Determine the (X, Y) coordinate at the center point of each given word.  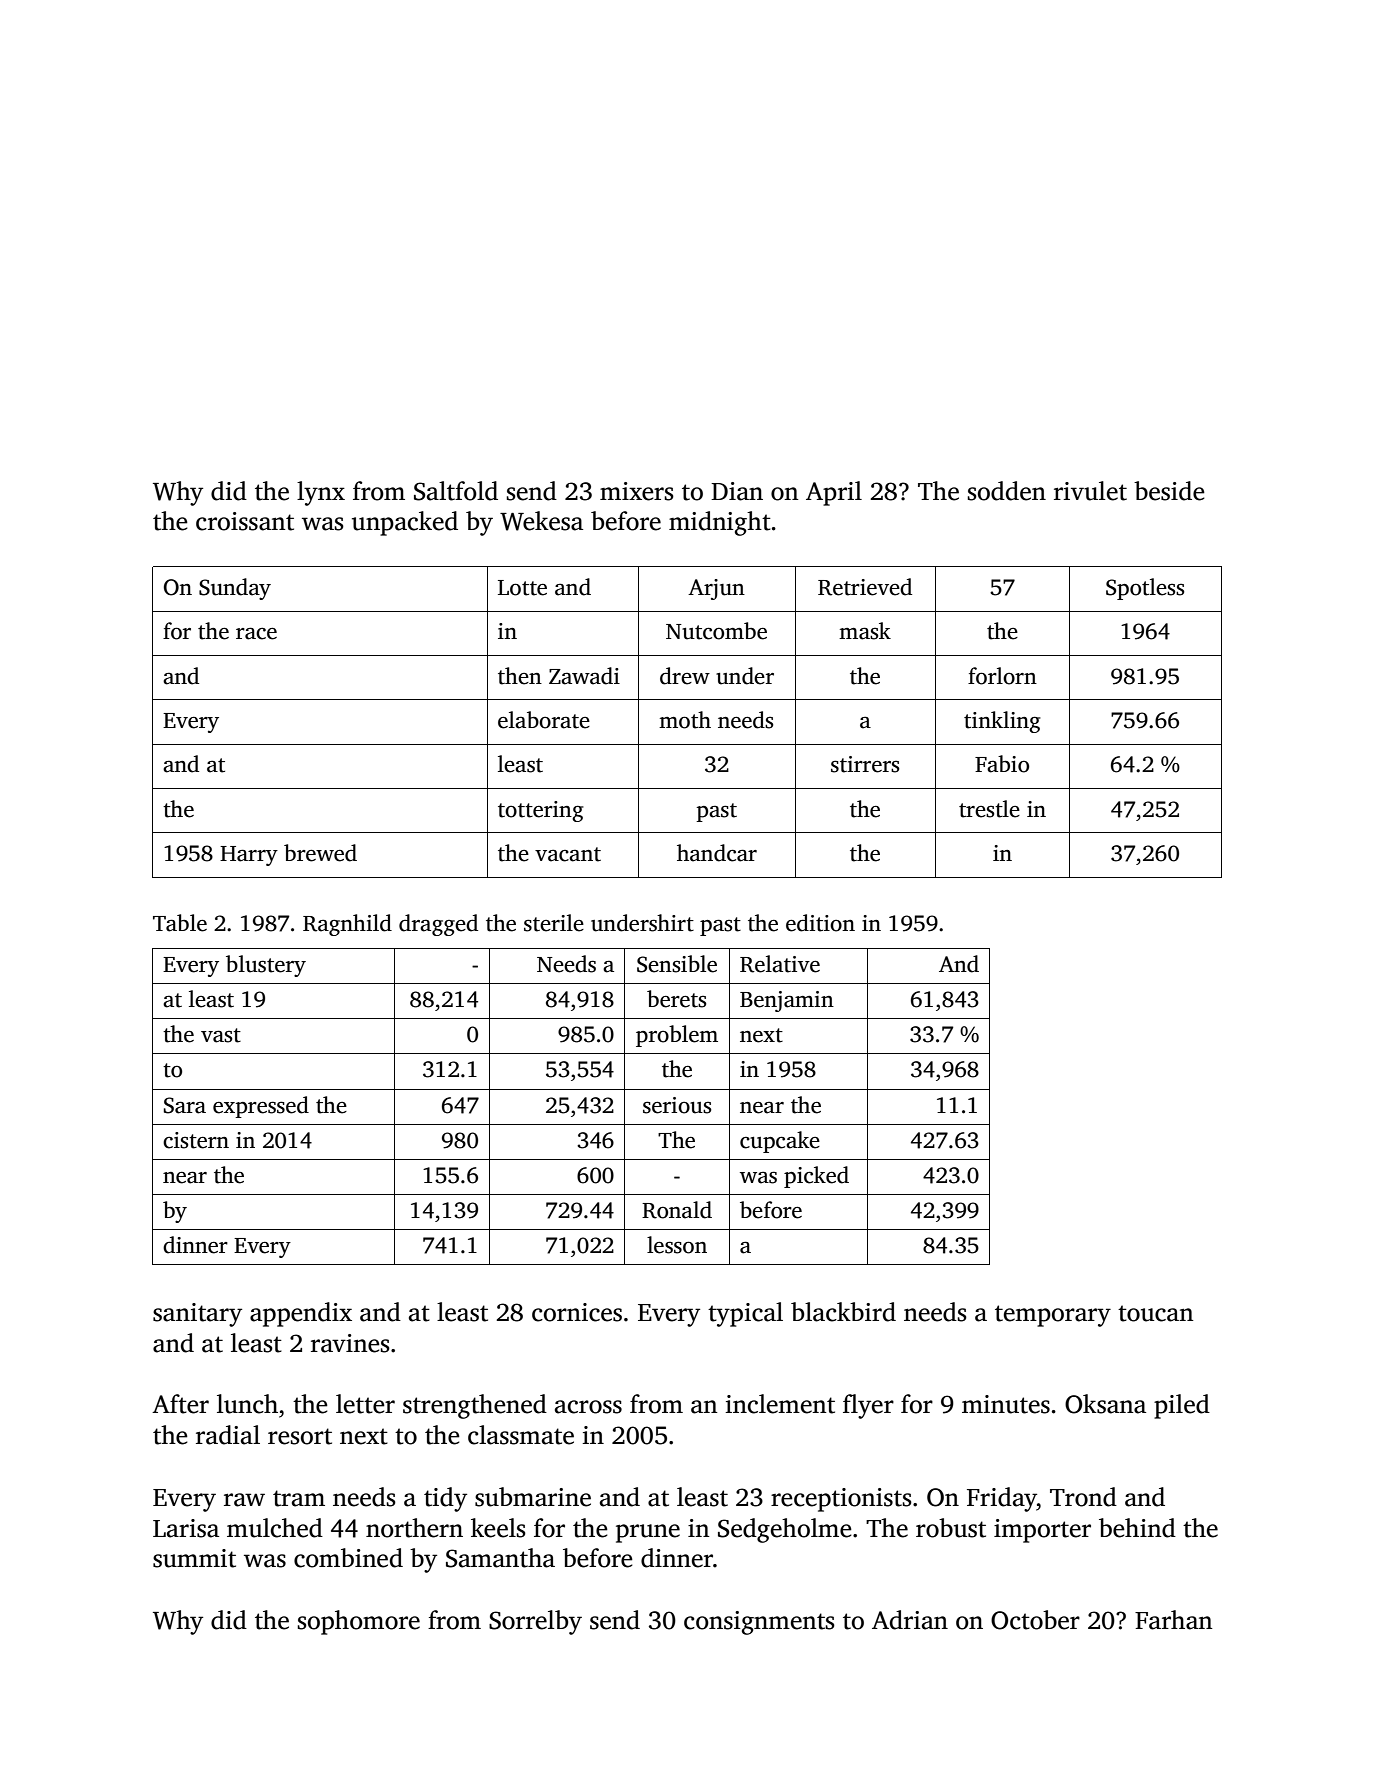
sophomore (359, 1622)
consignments (759, 1623)
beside (1169, 491)
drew (685, 676)
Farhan (1173, 1620)
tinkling (1002, 722)
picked (816, 1177)
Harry (249, 856)
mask (865, 631)
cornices (577, 1312)
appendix (301, 1314)
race (256, 634)
